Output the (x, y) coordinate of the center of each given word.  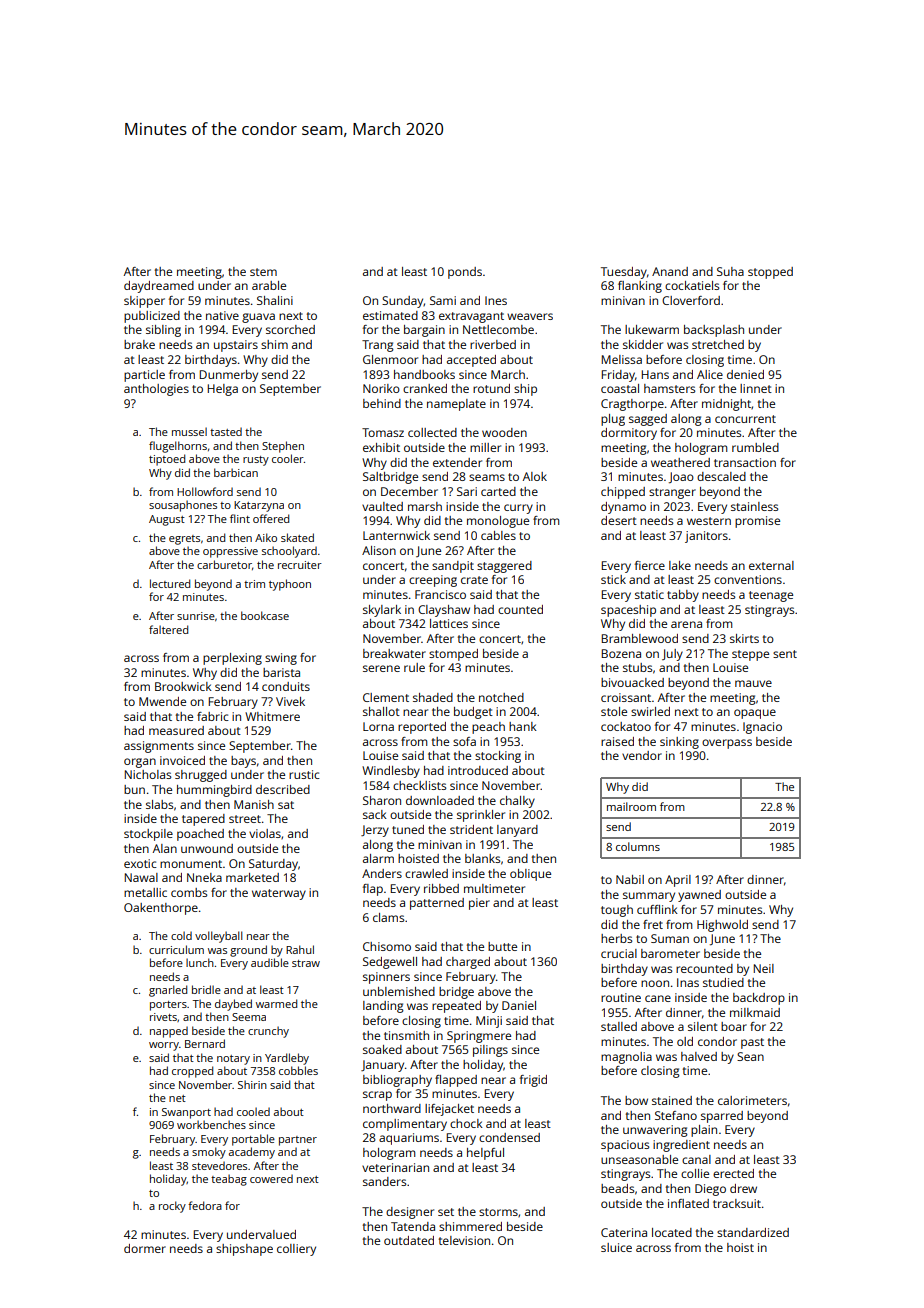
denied (745, 374)
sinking (679, 743)
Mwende (162, 701)
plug (613, 420)
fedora (205, 1205)
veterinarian (395, 1167)
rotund (491, 388)
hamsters (669, 388)
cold (181, 935)
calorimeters (752, 1100)
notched (501, 697)
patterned (437, 904)
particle (144, 376)
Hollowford (205, 491)
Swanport (186, 1113)
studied (723, 982)
